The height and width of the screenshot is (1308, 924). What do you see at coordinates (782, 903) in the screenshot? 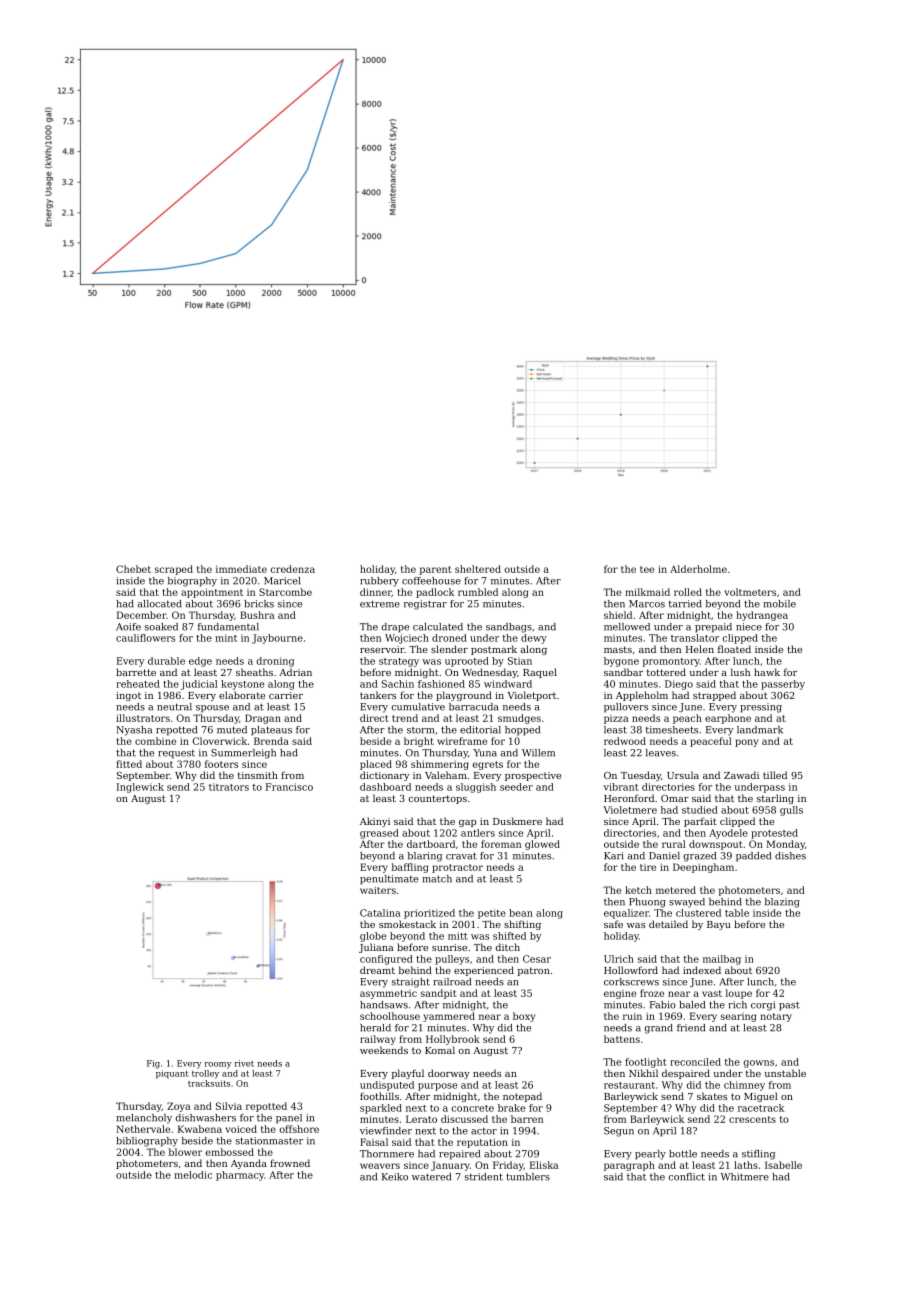
I see `blazing` at bounding box center [782, 903].
